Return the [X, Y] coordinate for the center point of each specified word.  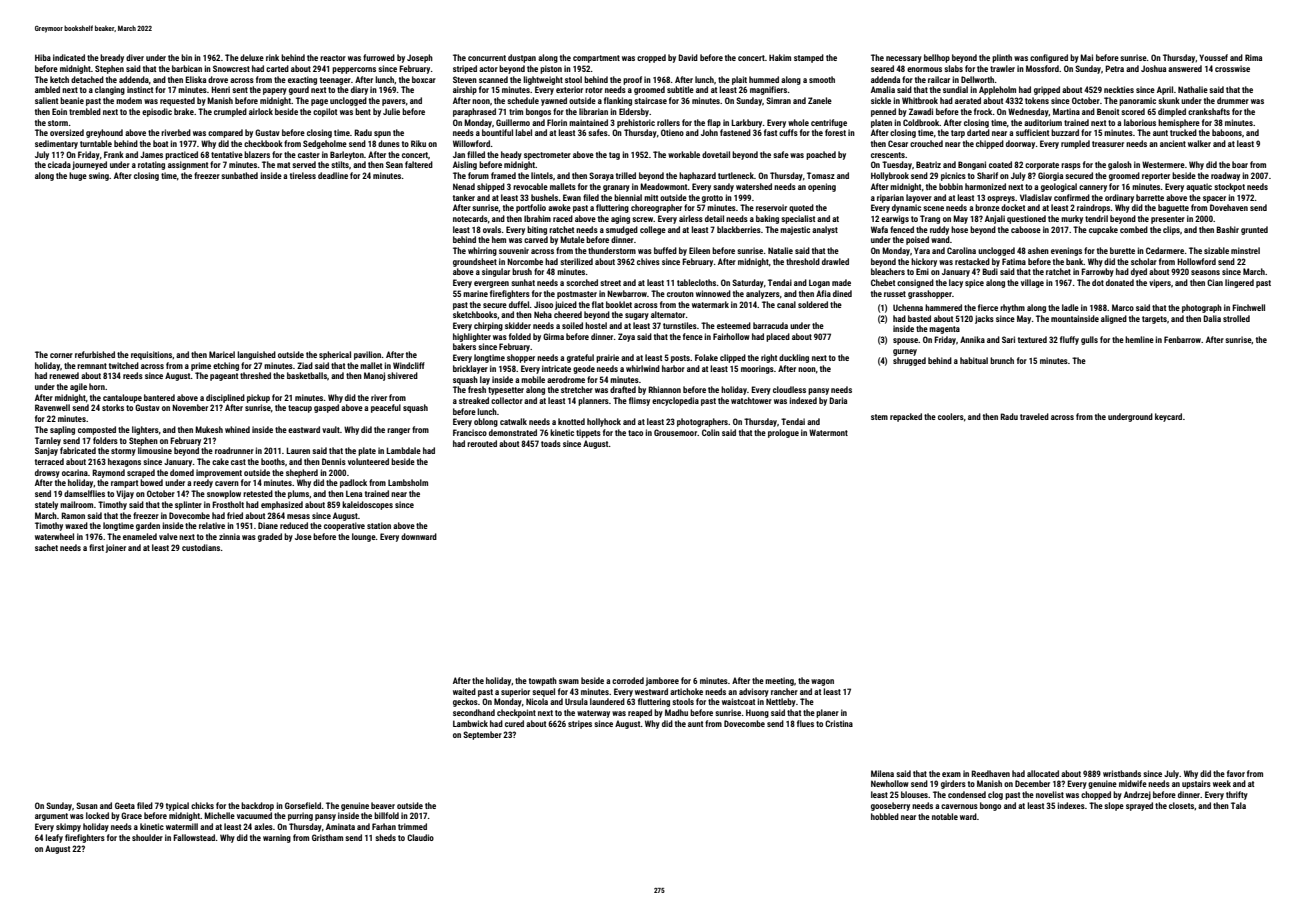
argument [51, 817]
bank [1075, 261]
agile [78, 387]
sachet [46, 547]
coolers [951, 416]
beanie [72, 100]
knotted [571, 421]
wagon [822, 682]
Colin [711, 432]
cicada [59, 164]
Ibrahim [537, 218]
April [1165, 90]
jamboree [662, 681]
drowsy [47, 473]
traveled [1034, 416]
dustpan [522, 58]
